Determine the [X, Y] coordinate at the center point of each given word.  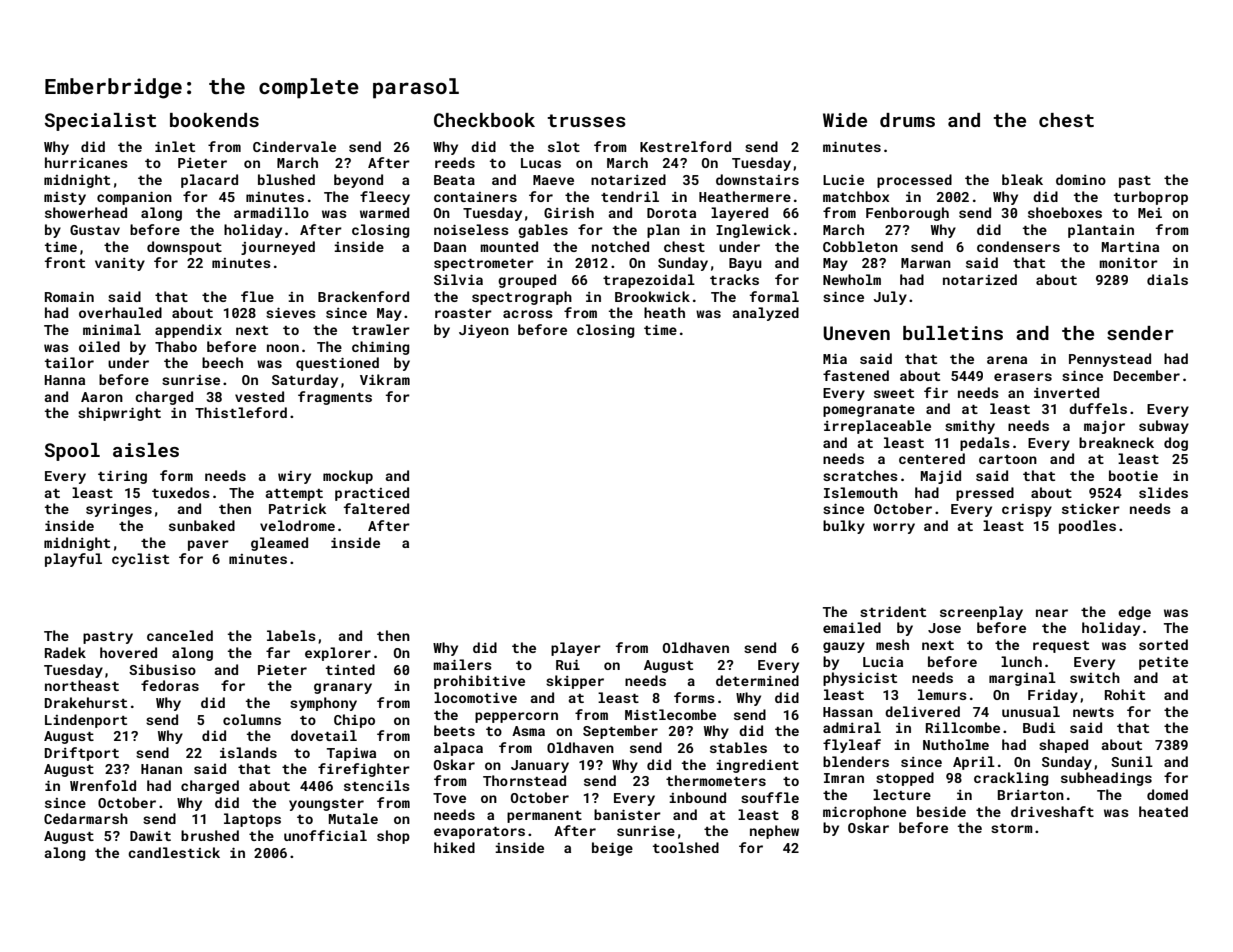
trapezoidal [649, 281]
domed [1167, 794]
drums [907, 120]
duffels [1098, 408]
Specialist [100, 122]
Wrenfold [103, 785]
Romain [69, 297]
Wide [845, 120]
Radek [65, 652]
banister [627, 814]
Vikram [385, 379]
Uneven [856, 333]
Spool [72, 452]
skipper [575, 682]
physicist [860, 679]
